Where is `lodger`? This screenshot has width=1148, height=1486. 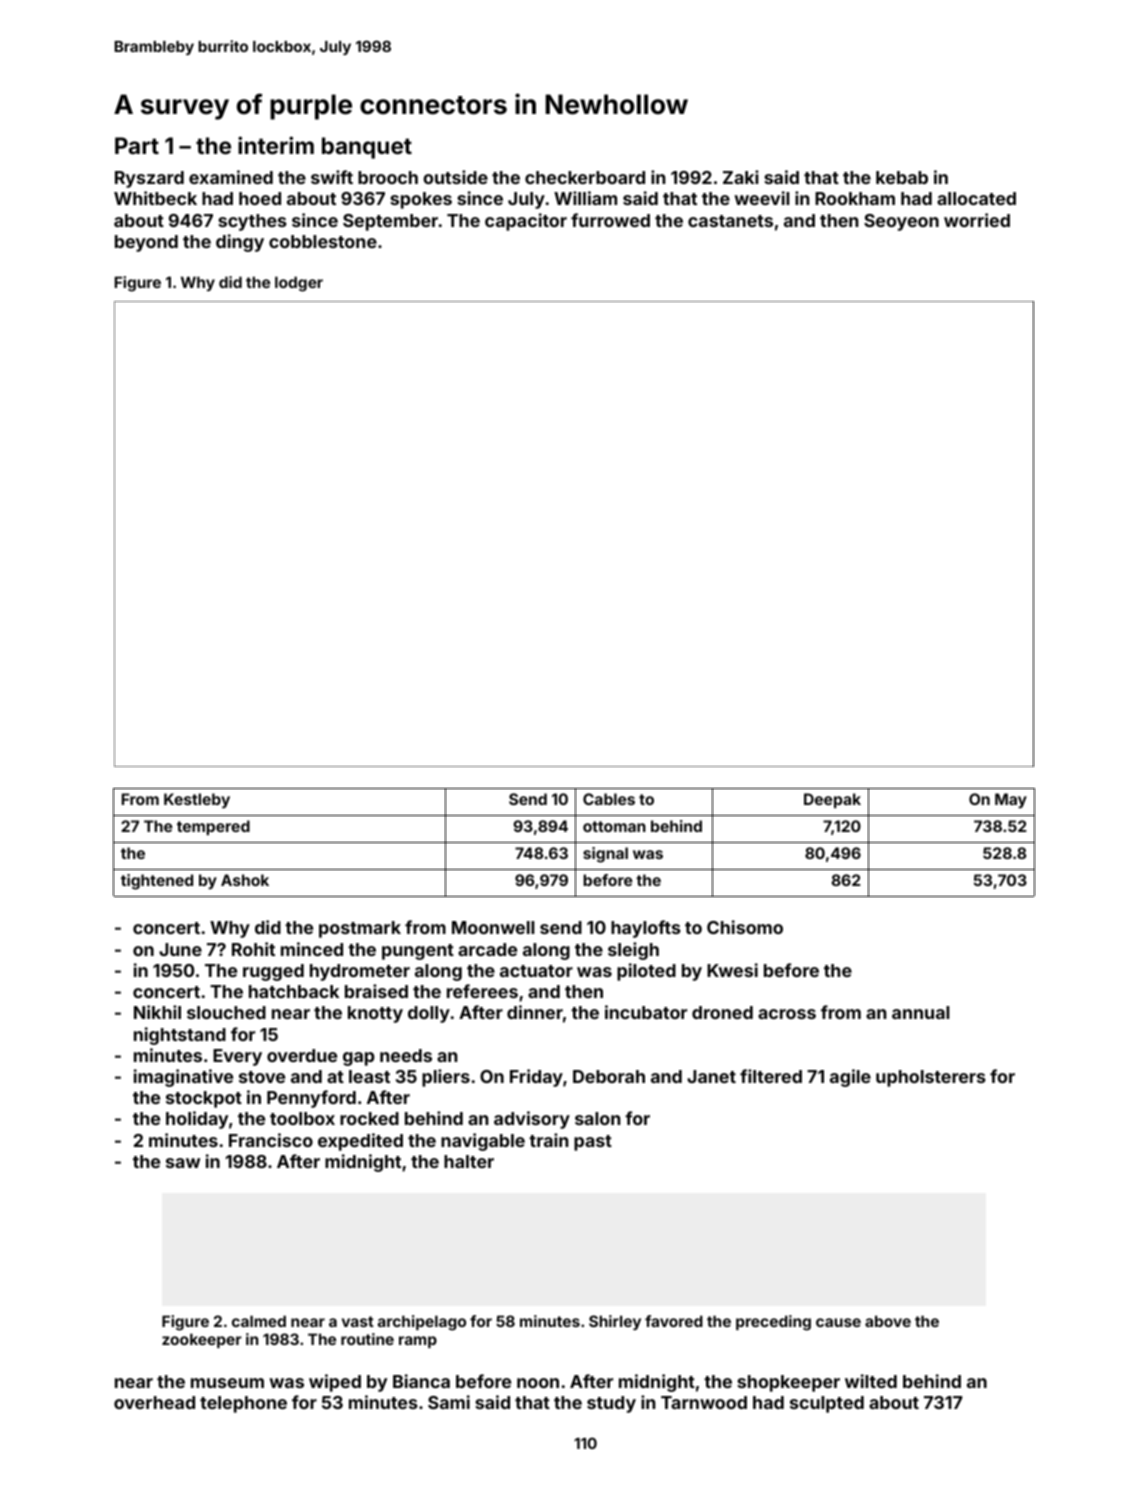
lodger is located at coordinates (299, 284).
